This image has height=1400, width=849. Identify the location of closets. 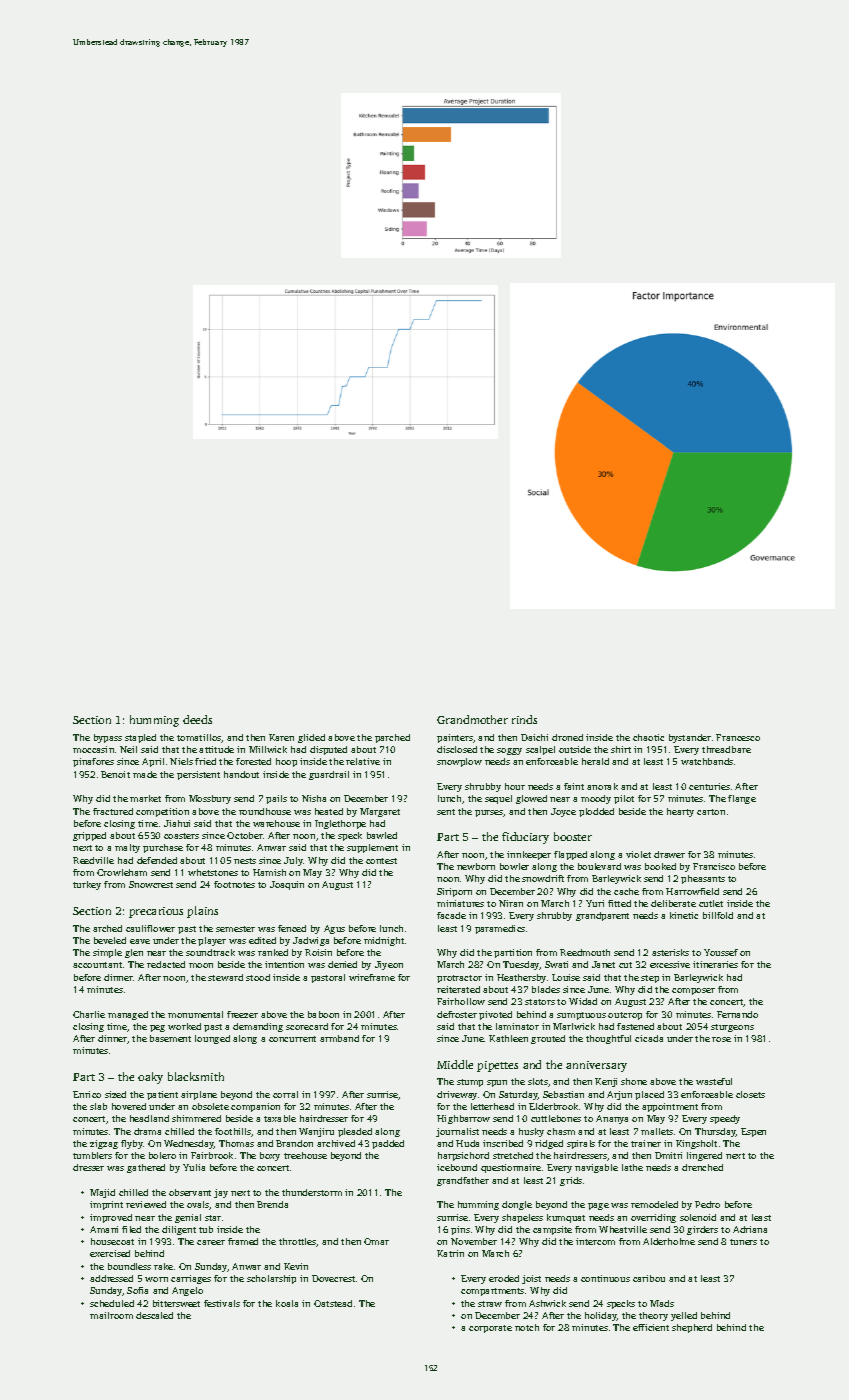
(750, 1094).
